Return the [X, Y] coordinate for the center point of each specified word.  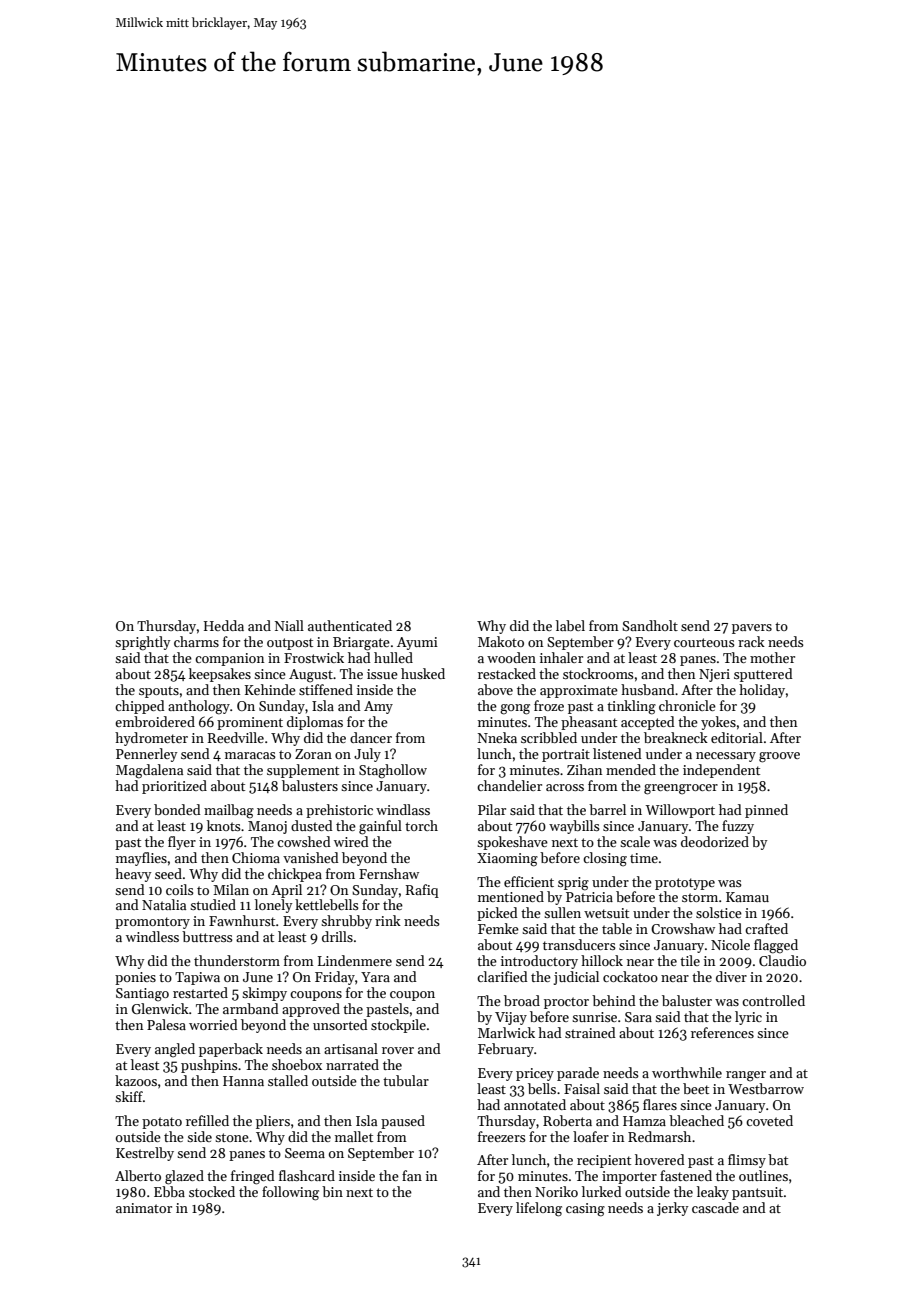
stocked [212, 1191]
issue [382, 674]
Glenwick [160, 1008]
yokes [718, 723]
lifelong [539, 1209]
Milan [231, 889]
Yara [375, 977]
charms [196, 641]
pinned [766, 811]
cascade [715, 1207]
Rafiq [422, 891]
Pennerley [146, 755]
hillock [602, 960]
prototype [685, 884]
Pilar [492, 809]
